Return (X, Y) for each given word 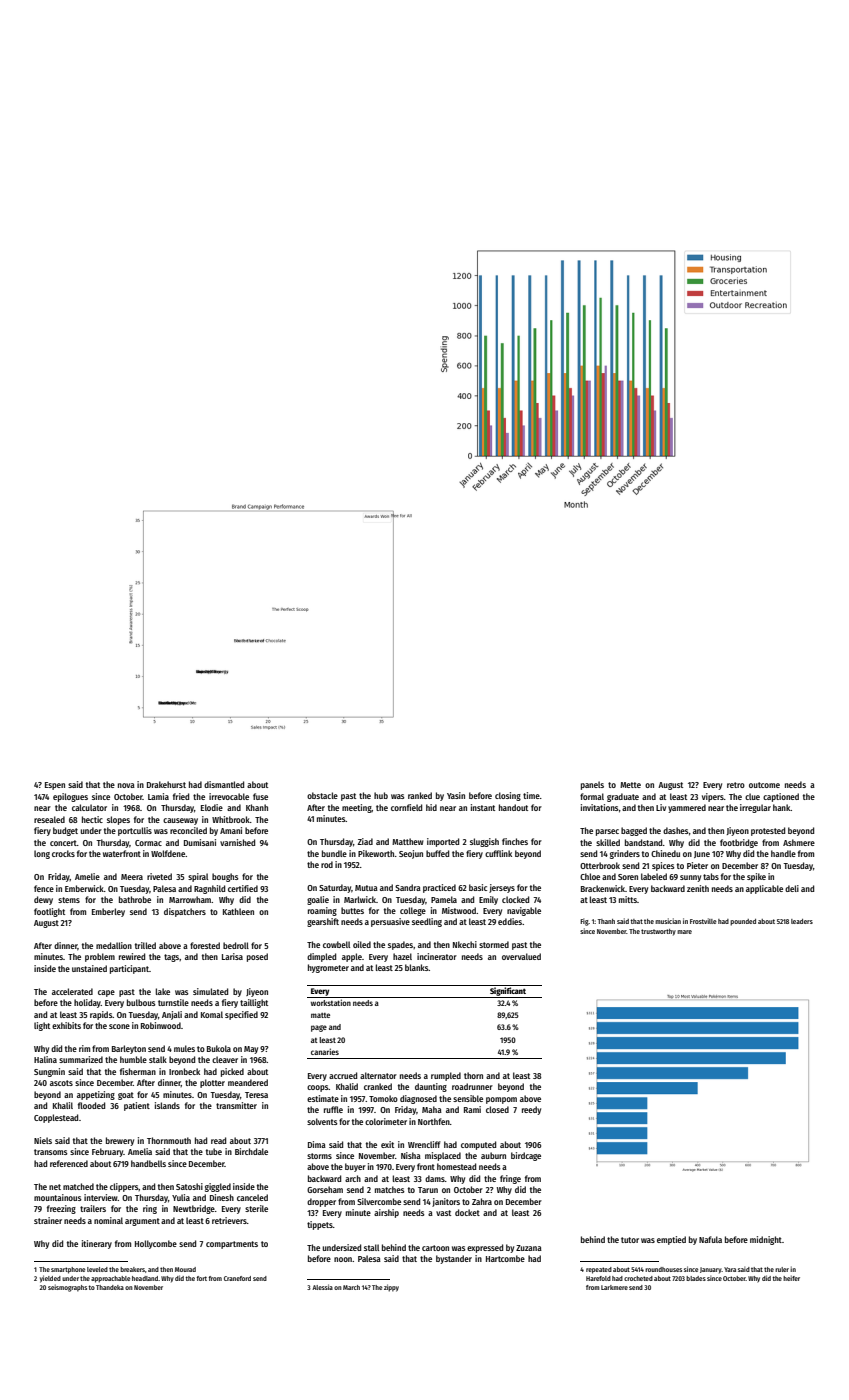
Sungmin (49, 1072)
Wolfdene (168, 853)
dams (435, 1178)
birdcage (526, 1156)
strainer (48, 1220)
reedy (531, 1110)
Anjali (172, 1015)
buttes (352, 910)
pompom (501, 1100)
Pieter (697, 865)
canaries (325, 1051)
